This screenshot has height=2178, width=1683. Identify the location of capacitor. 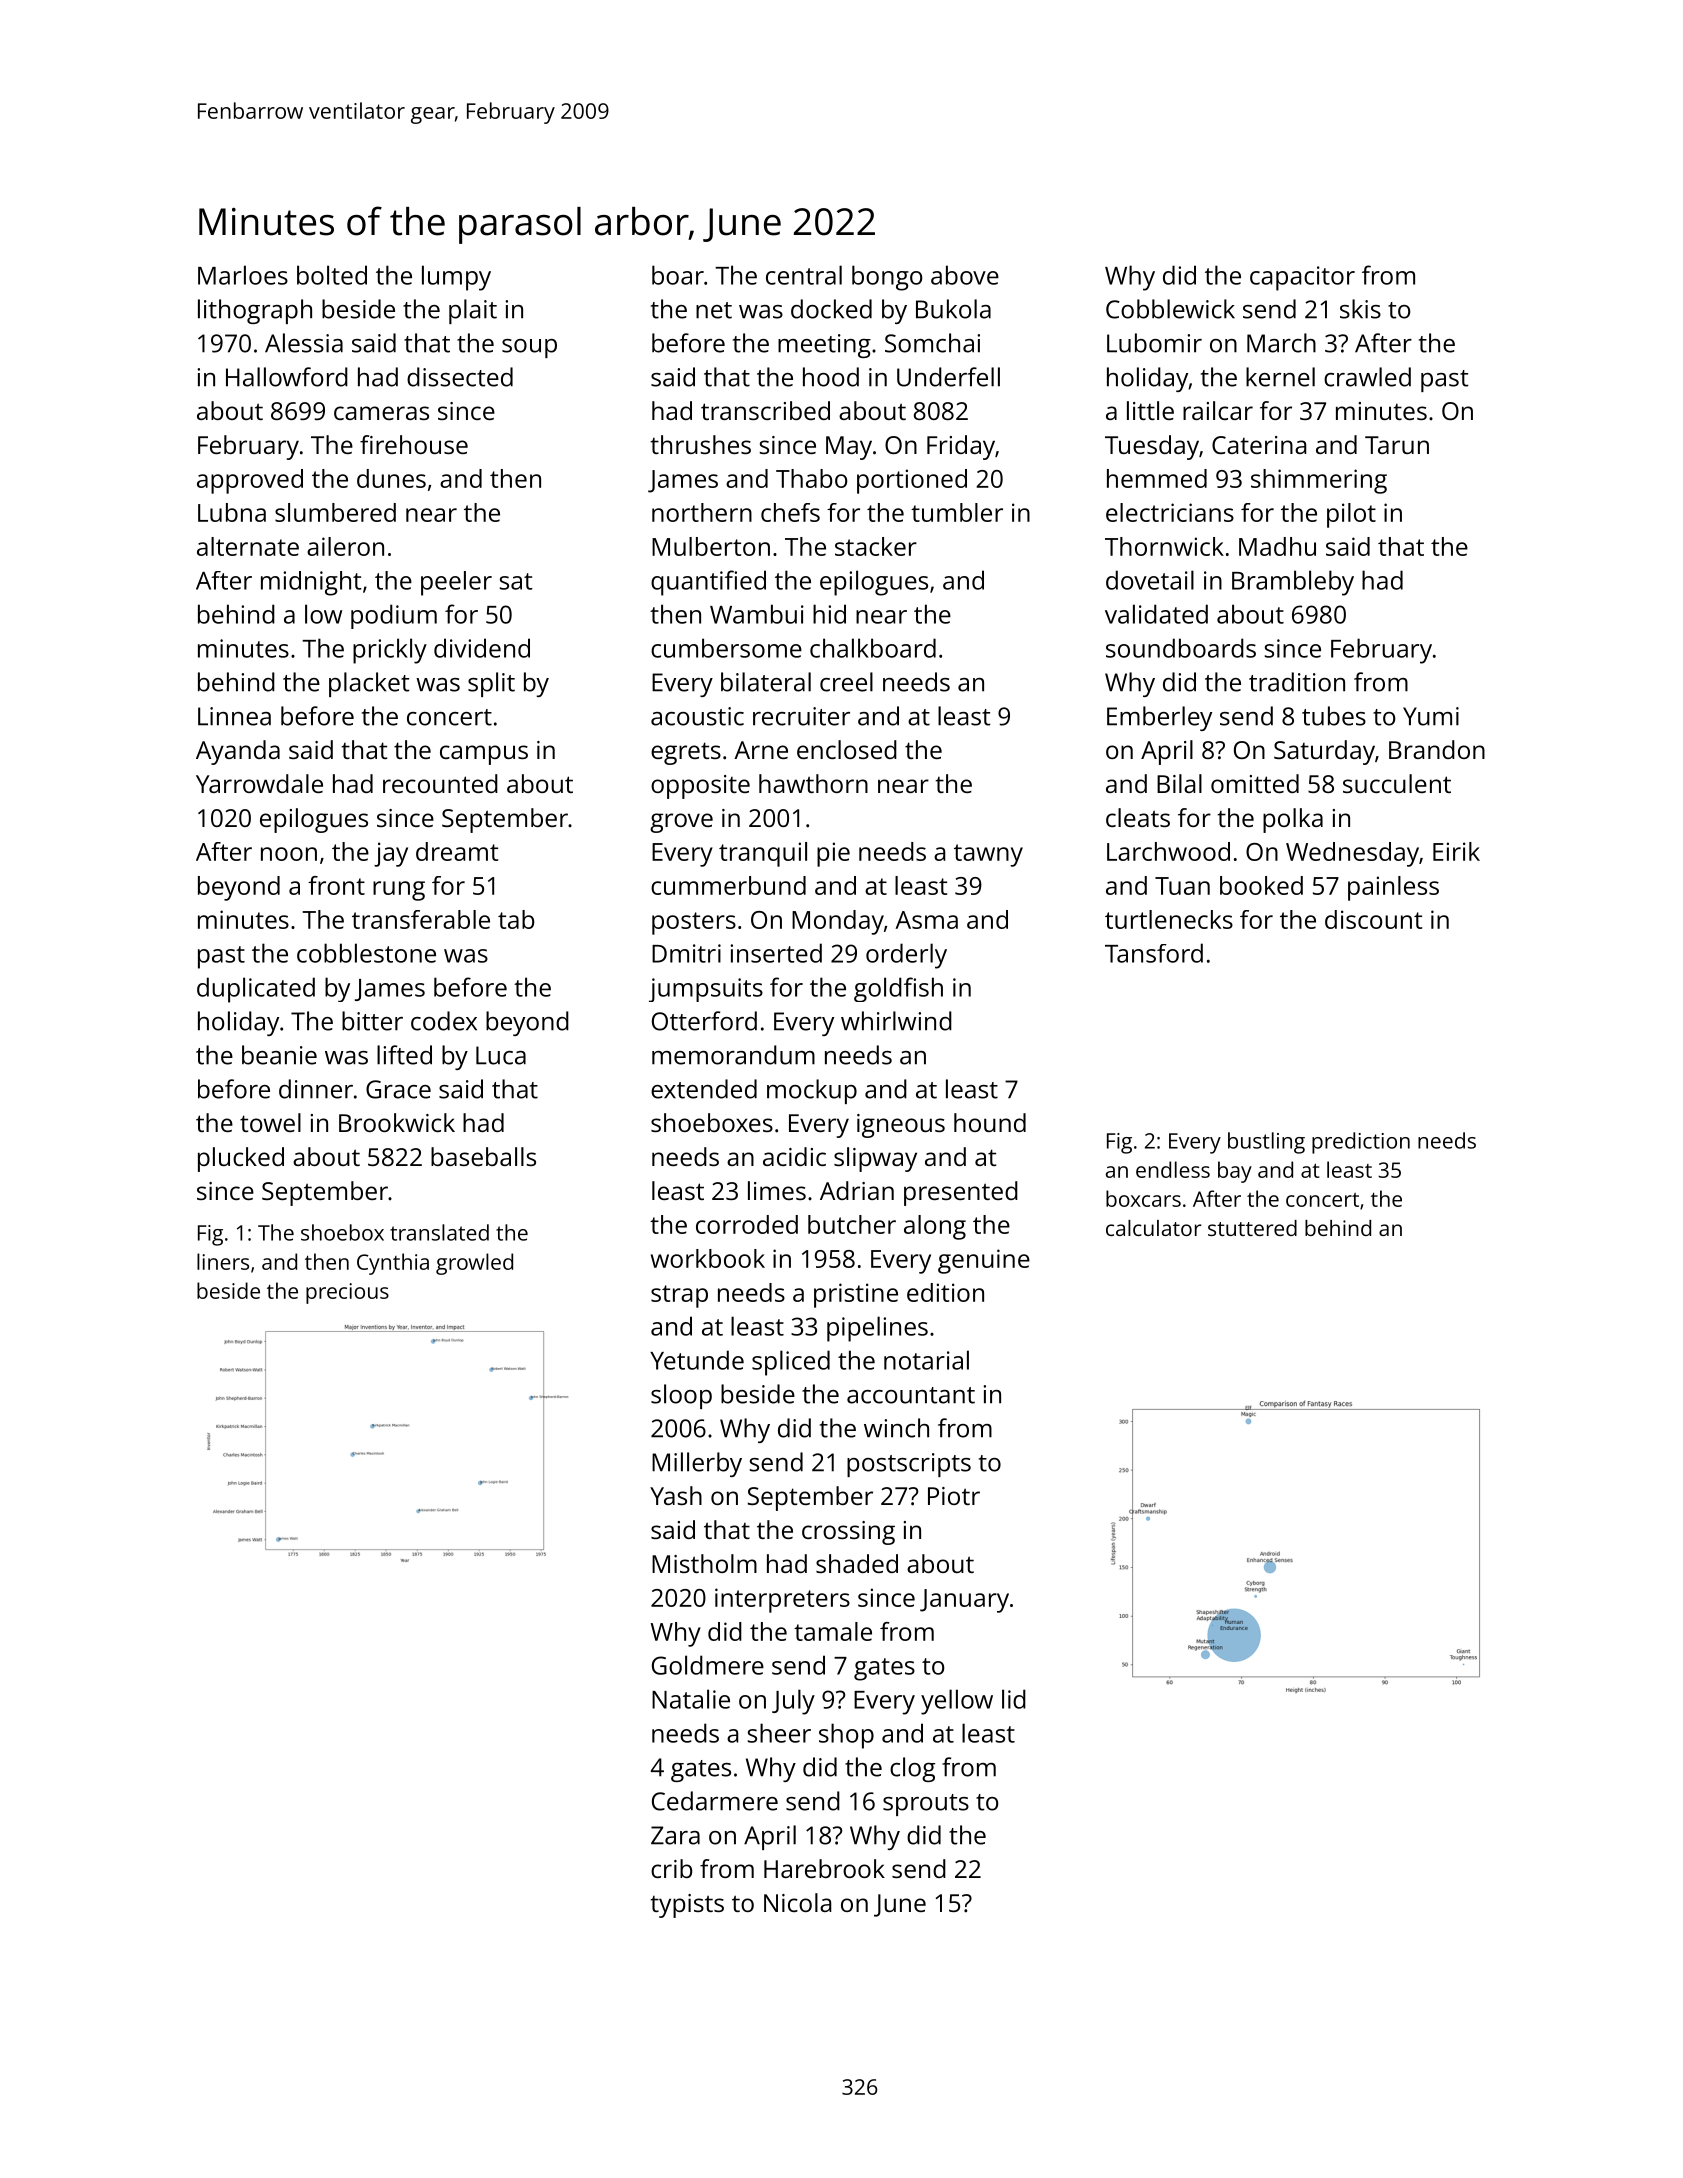
(1302, 278).
